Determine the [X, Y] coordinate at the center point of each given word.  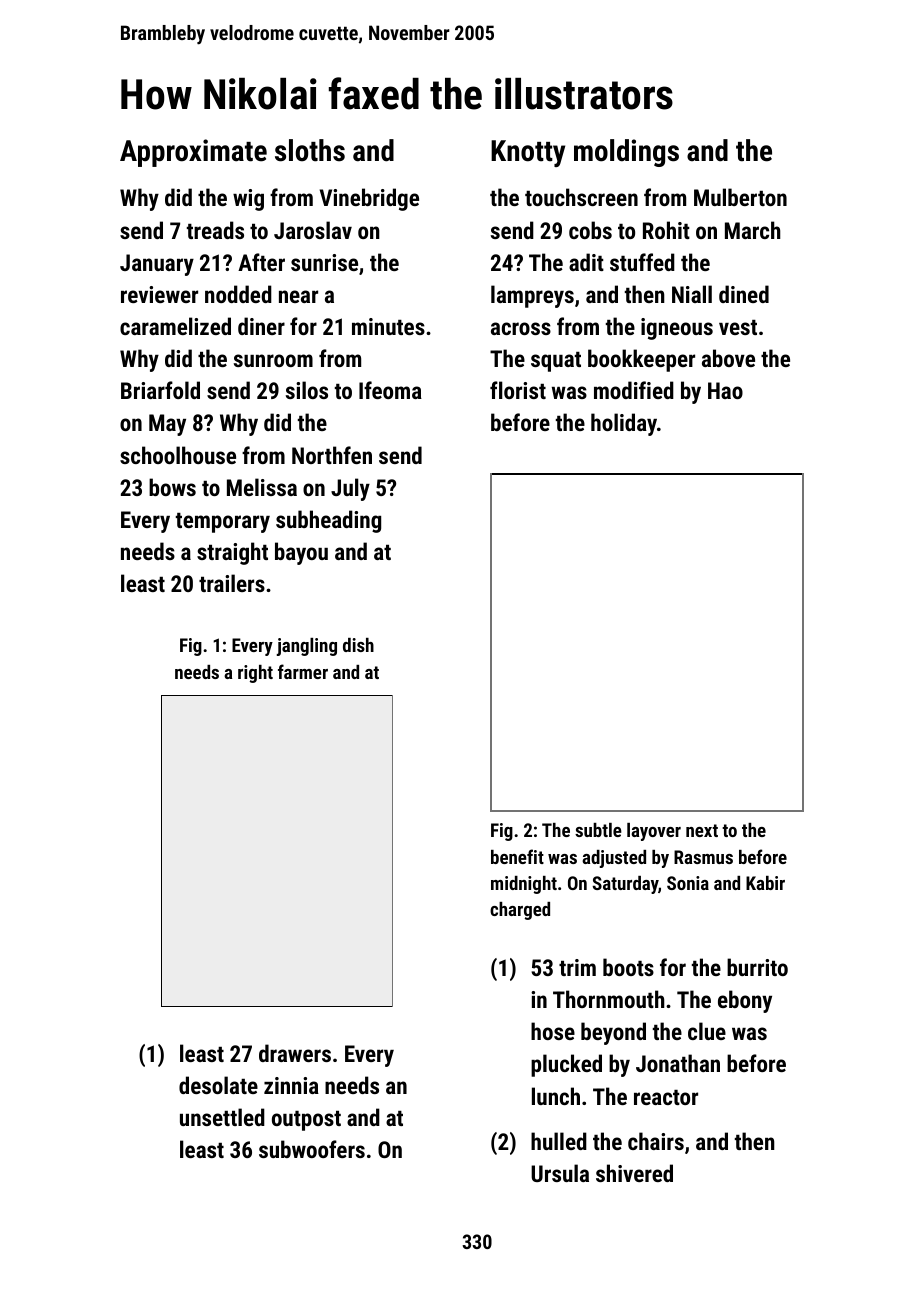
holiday [624, 424]
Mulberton [740, 197]
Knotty [528, 153]
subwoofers [312, 1149]
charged [520, 911]
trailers [232, 583]
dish [358, 645]
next [702, 830]
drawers [295, 1053]
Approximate [193, 153]
